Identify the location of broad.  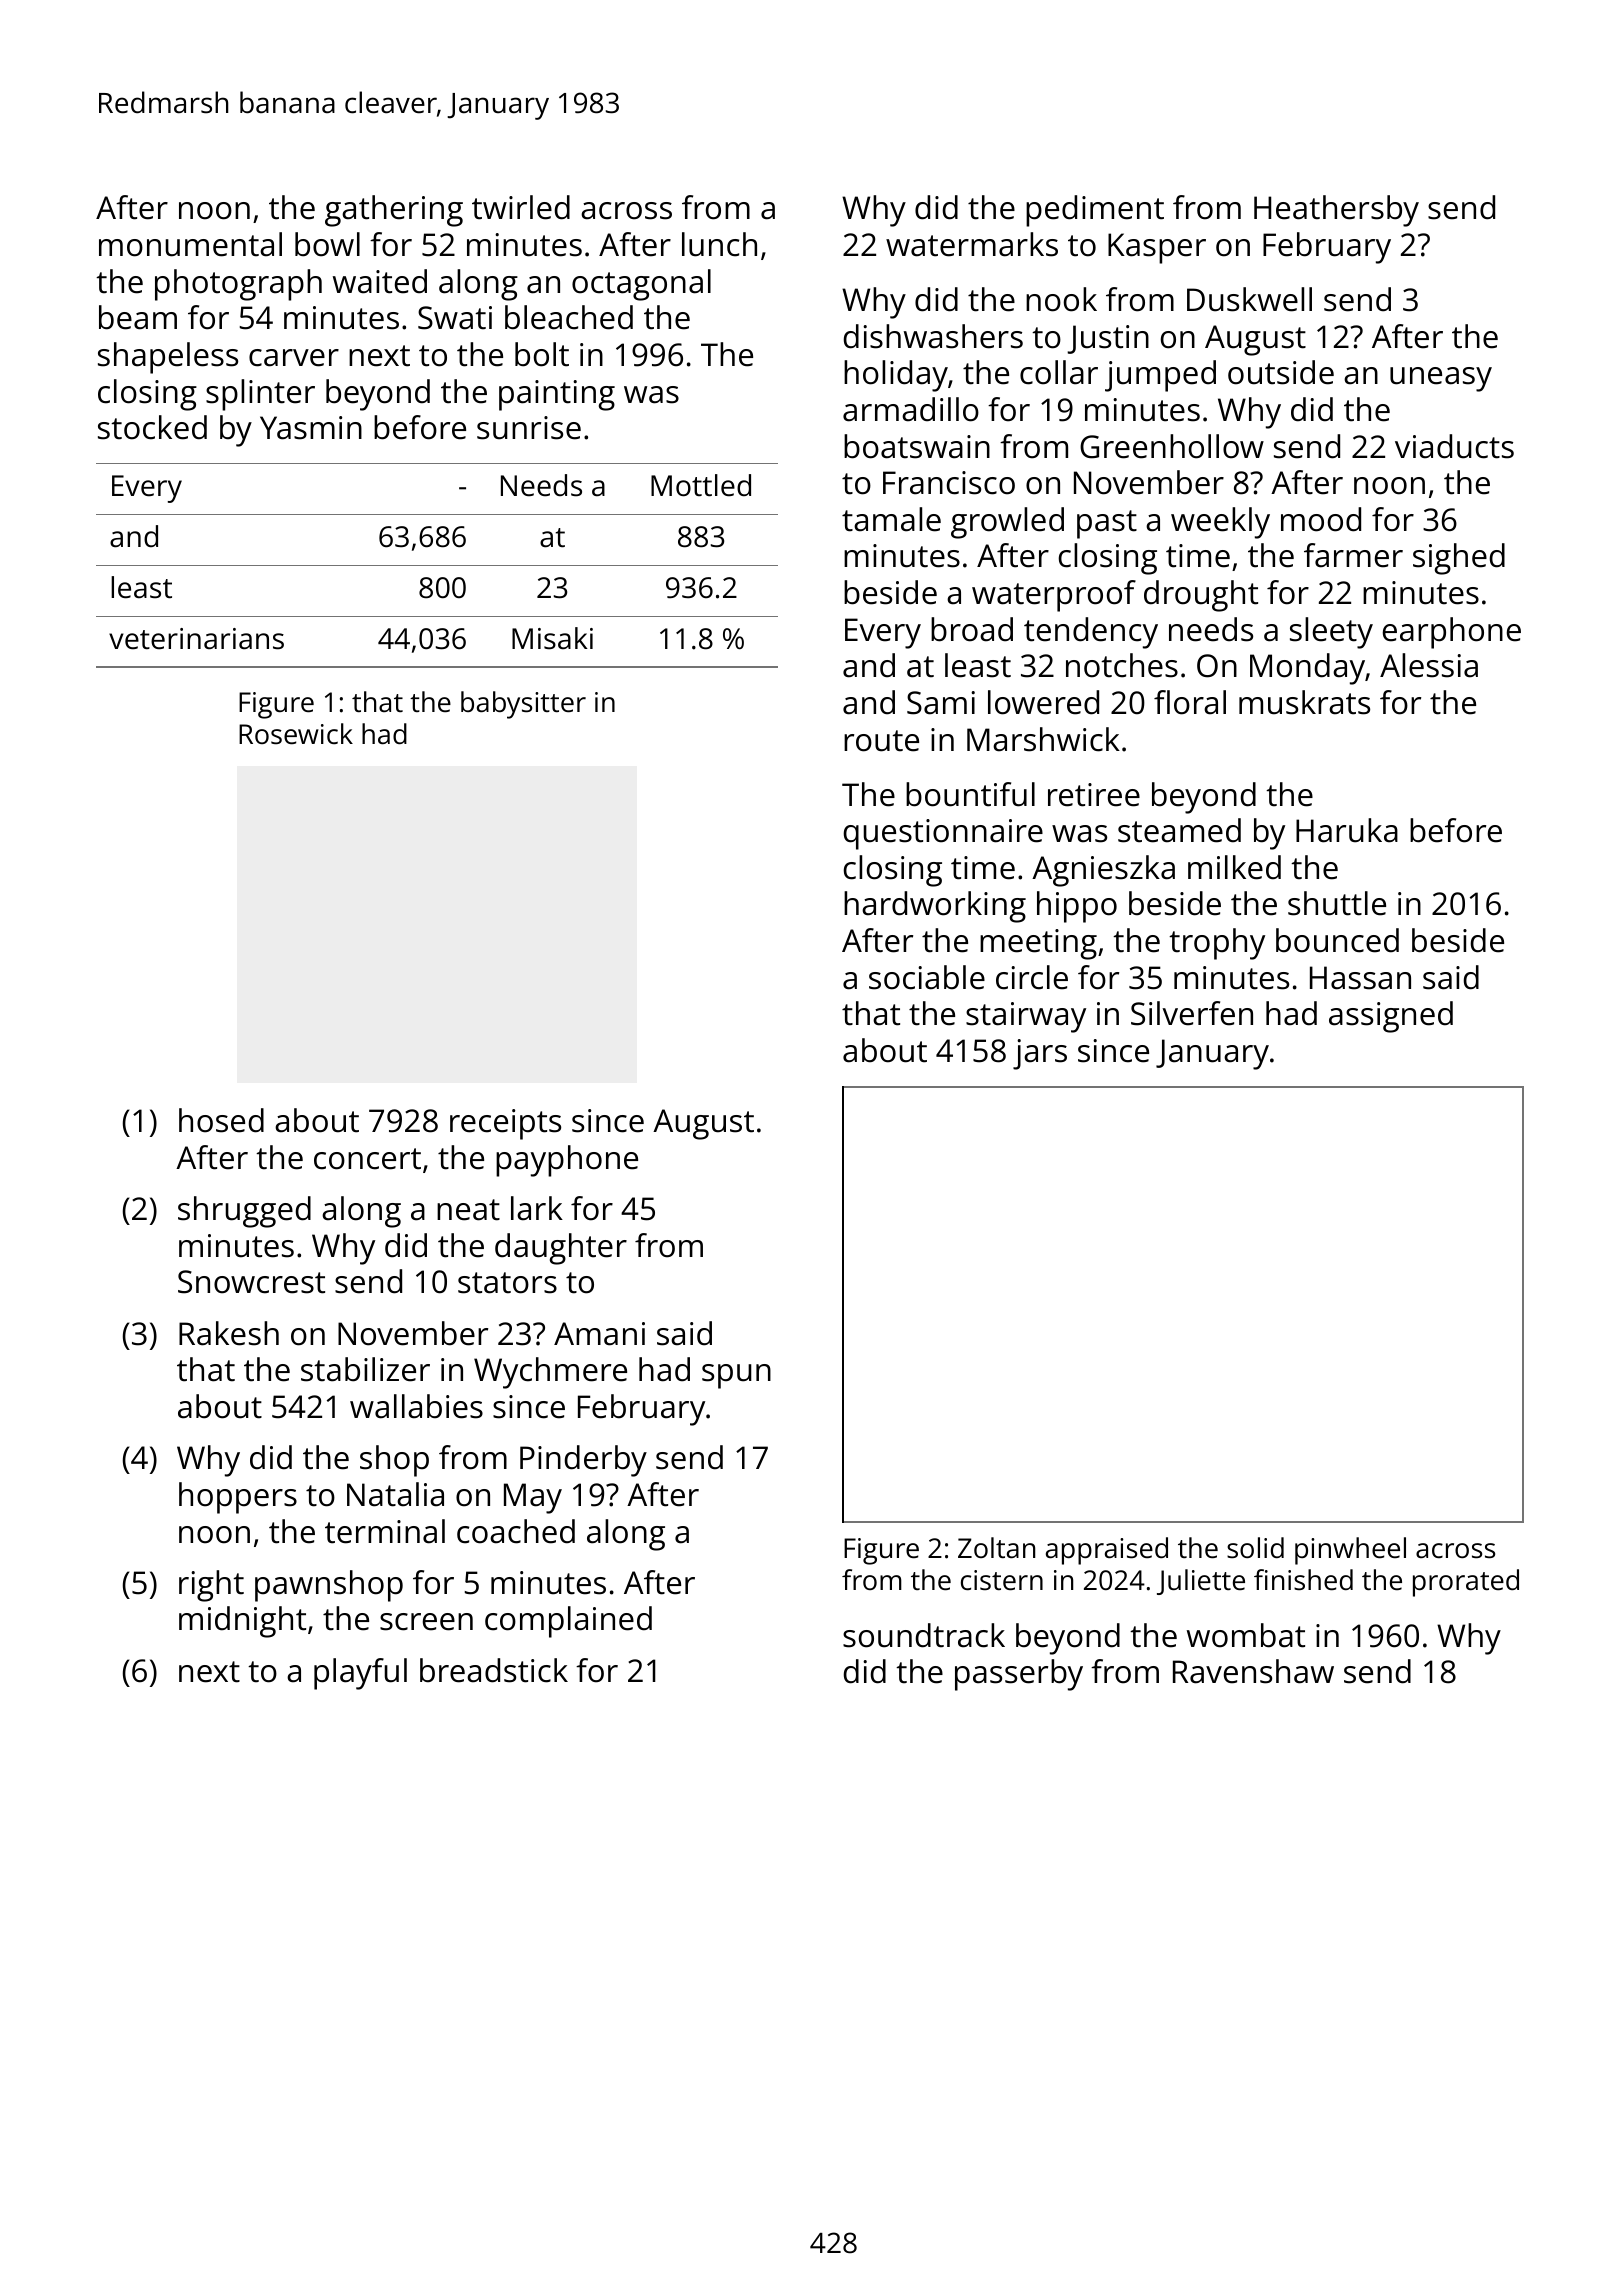
(972, 629).
